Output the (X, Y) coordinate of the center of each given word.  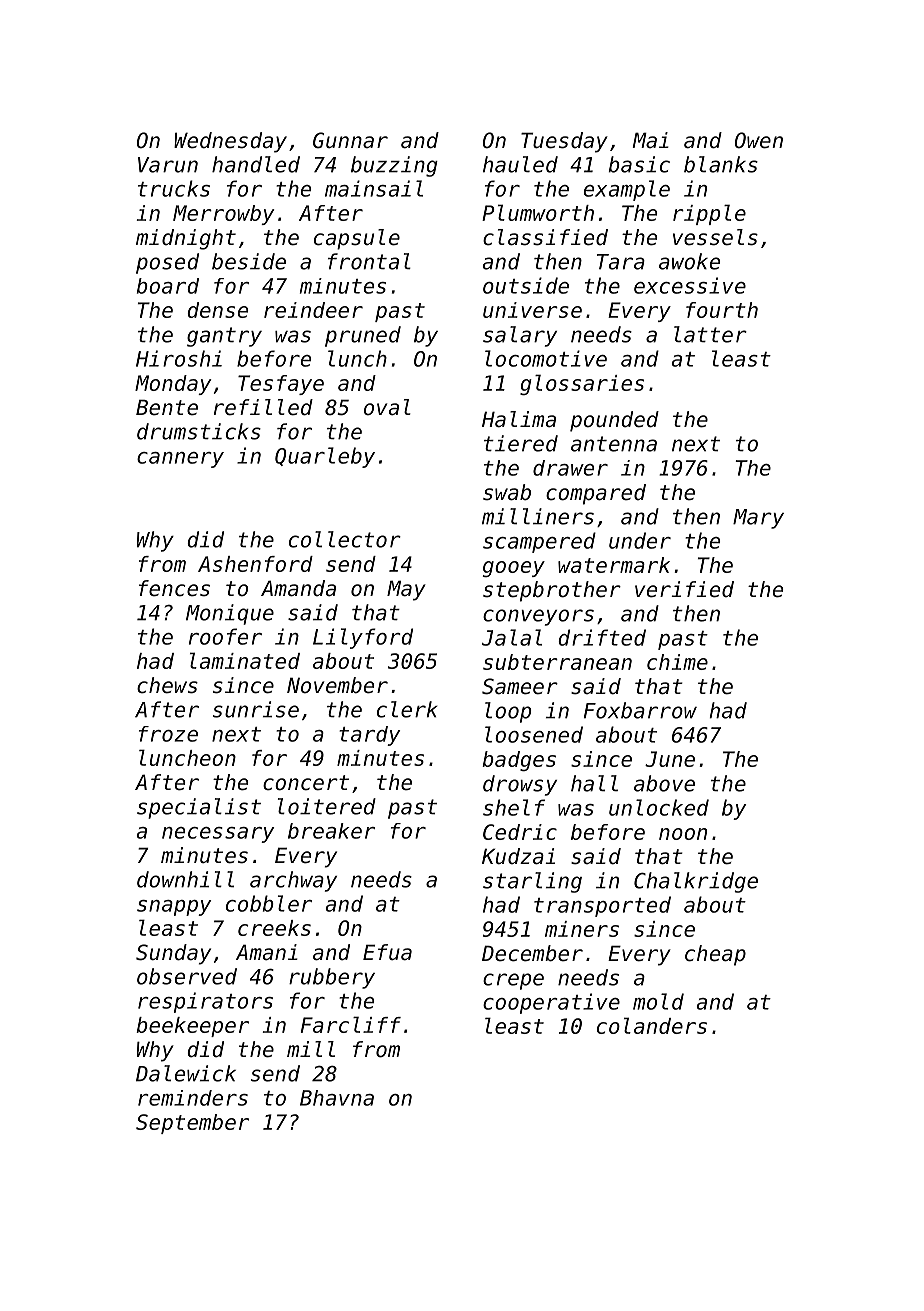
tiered (521, 443)
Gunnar (350, 140)
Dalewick (186, 1073)
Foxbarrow (640, 710)
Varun (168, 165)
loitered (327, 806)
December (532, 953)
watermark (614, 565)
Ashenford (255, 564)
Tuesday (564, 142)
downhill (185, 879)
